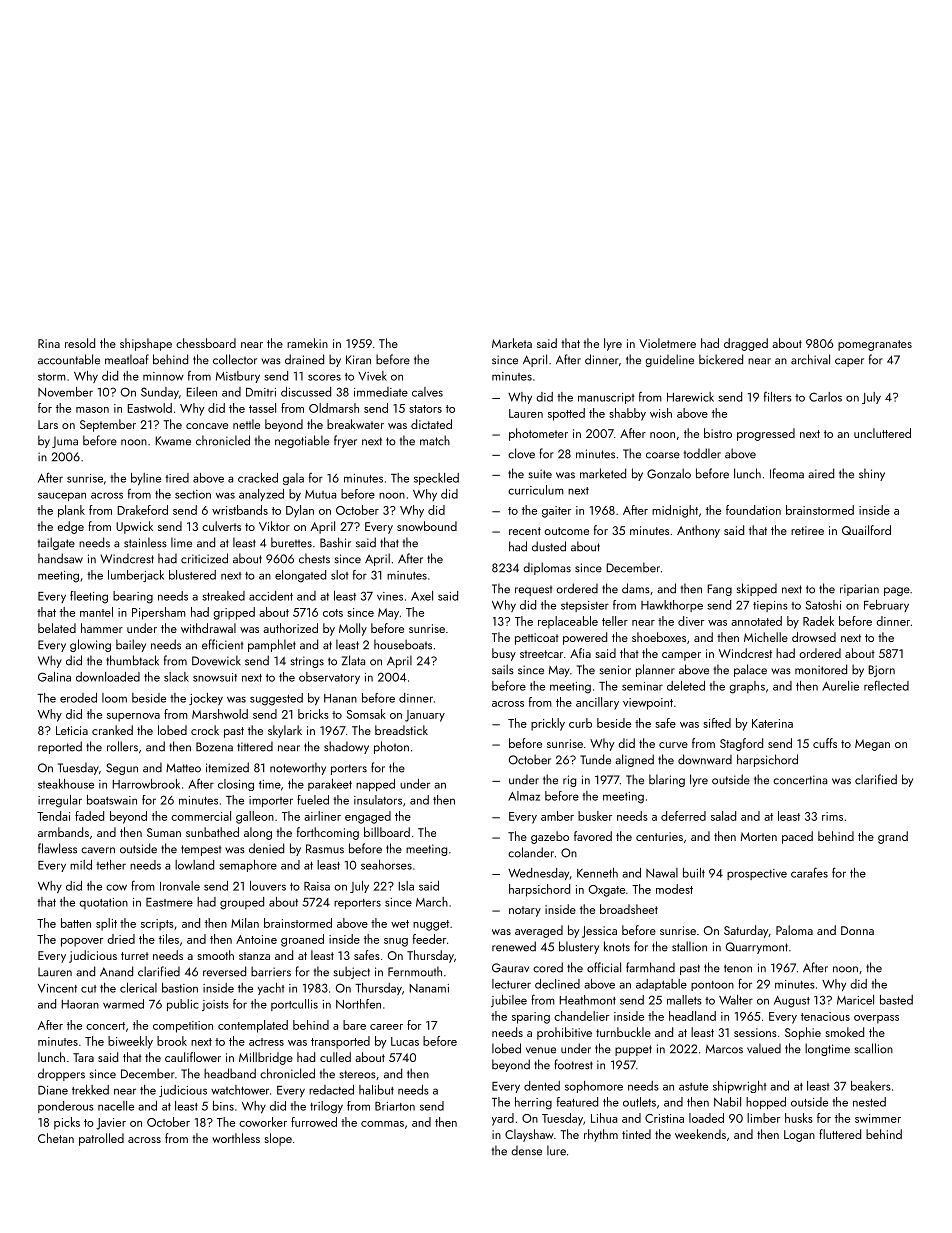 The image size is (952, 1233). Describe the element at coordinates (886, 685) in the screenshot. I see `reflected` at that location.
